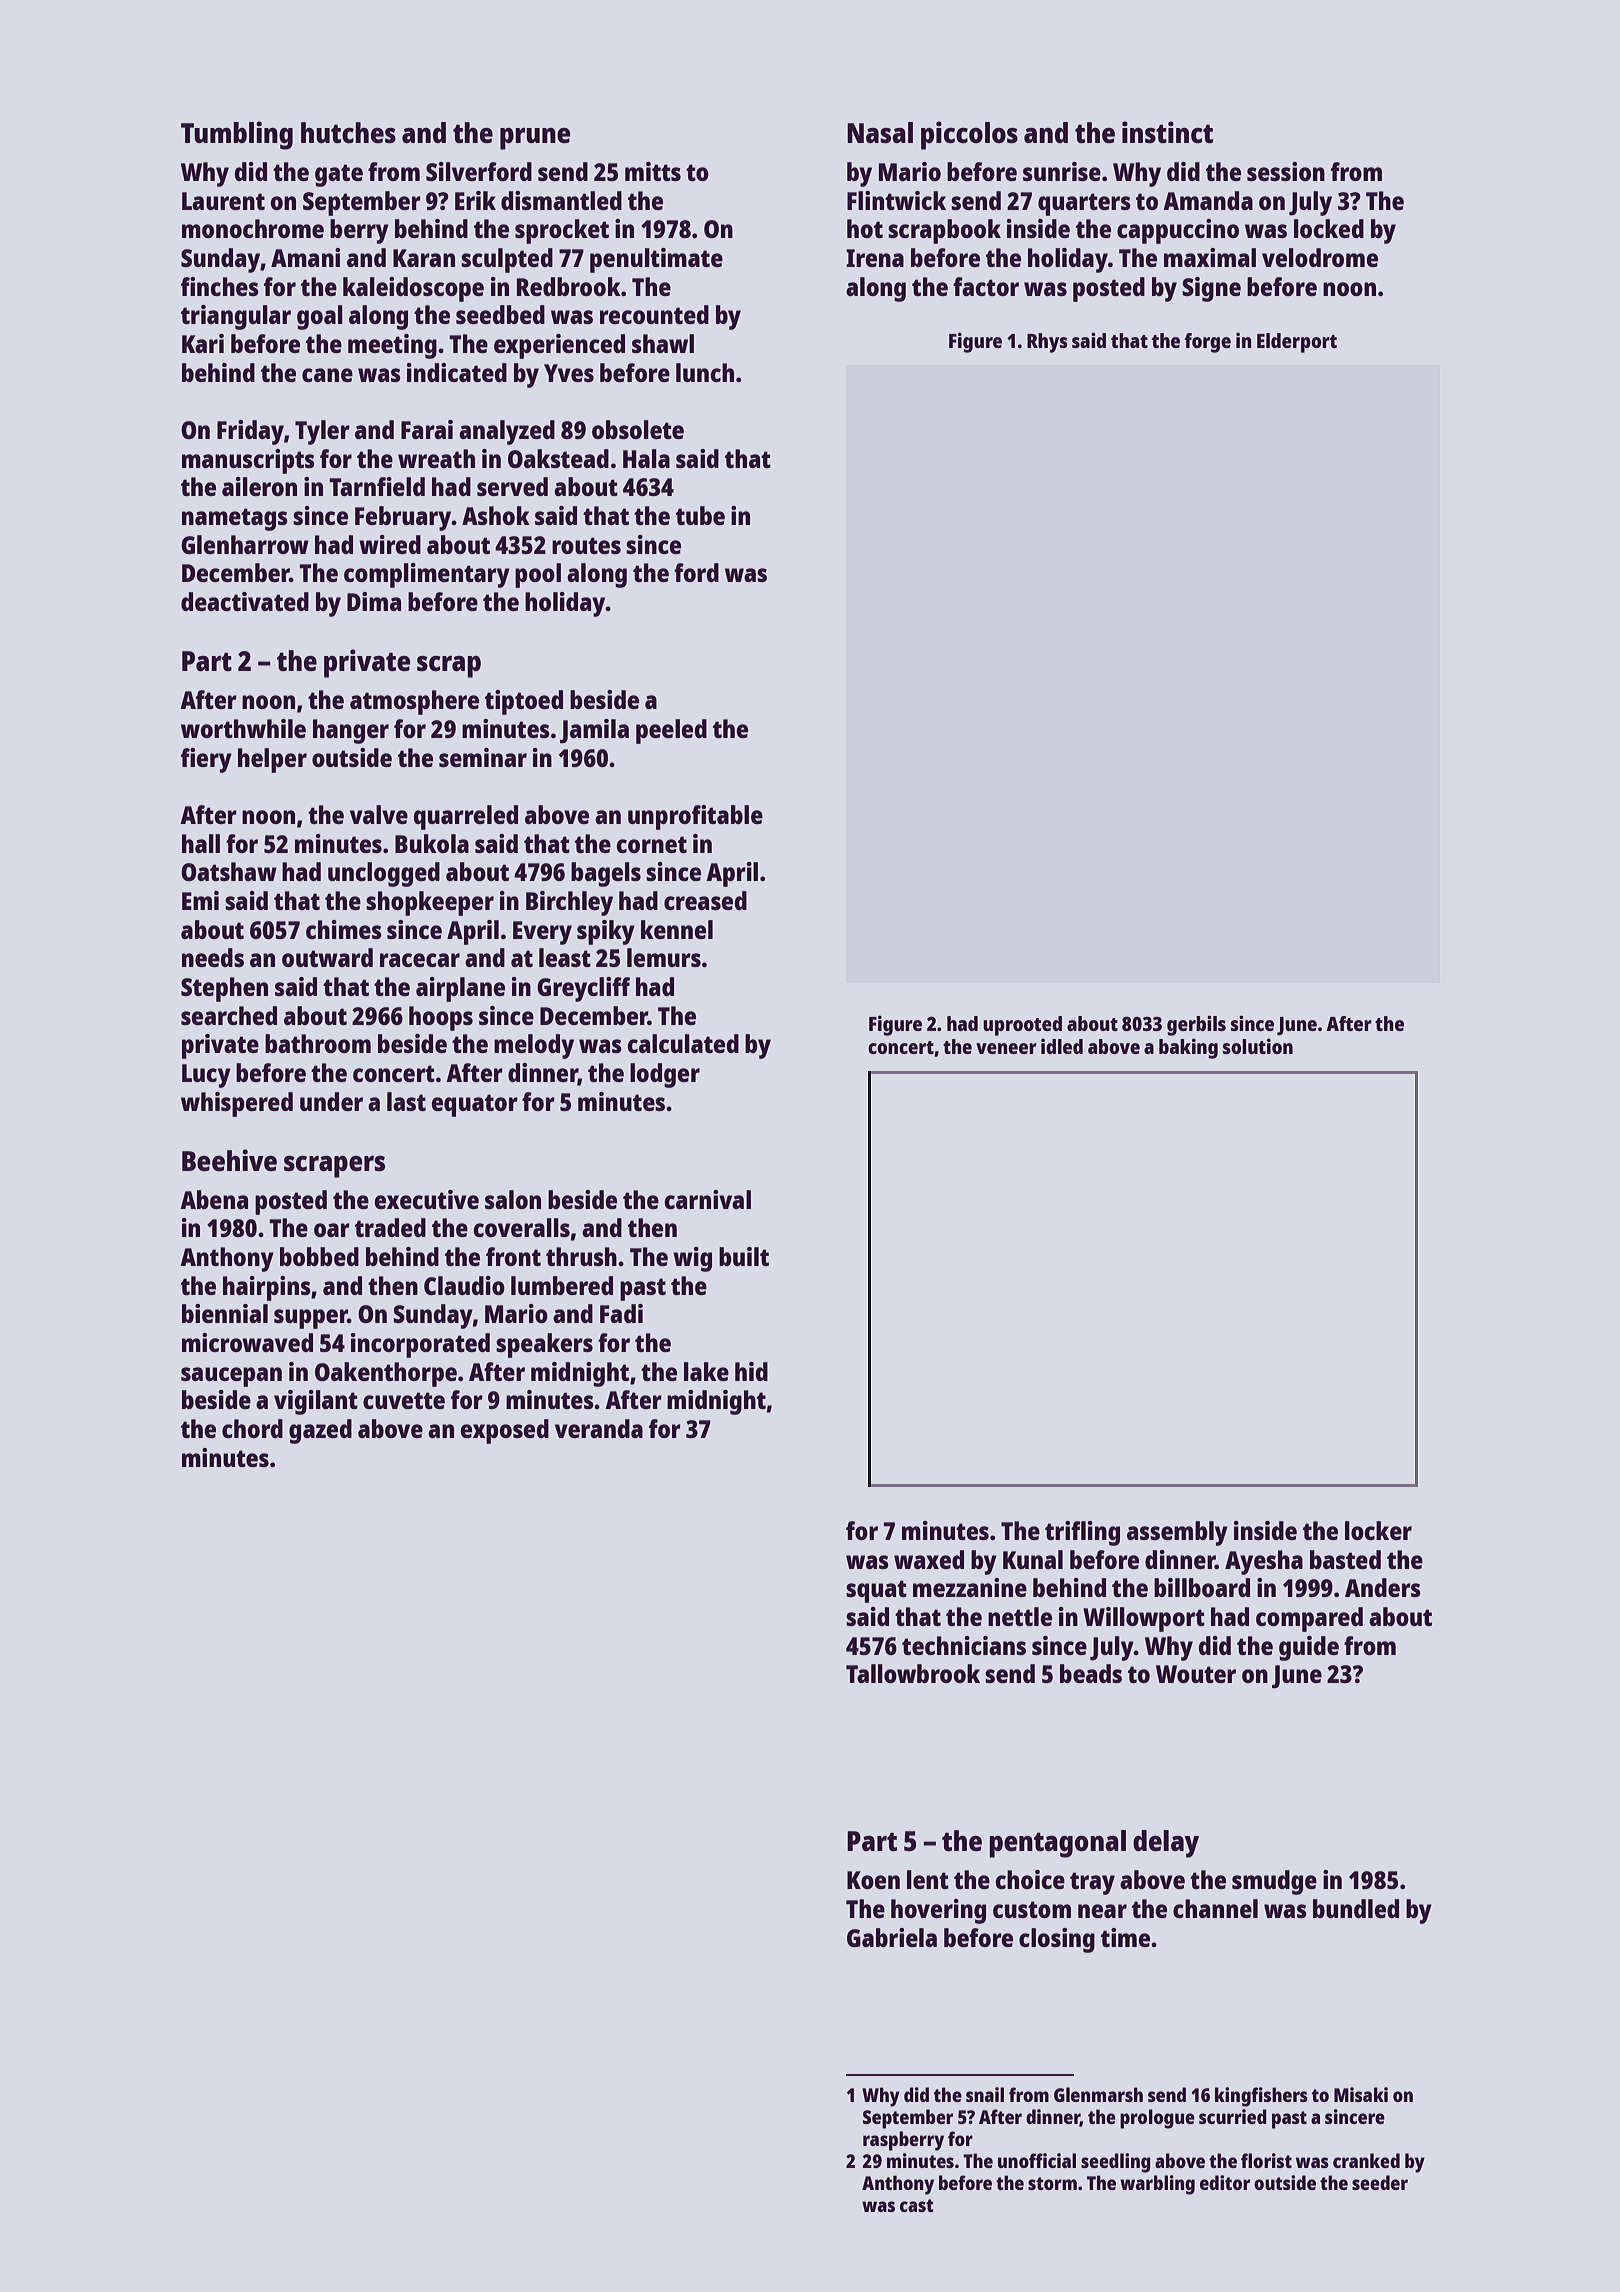  I want to click on tiptoed, so click(524, 702).
